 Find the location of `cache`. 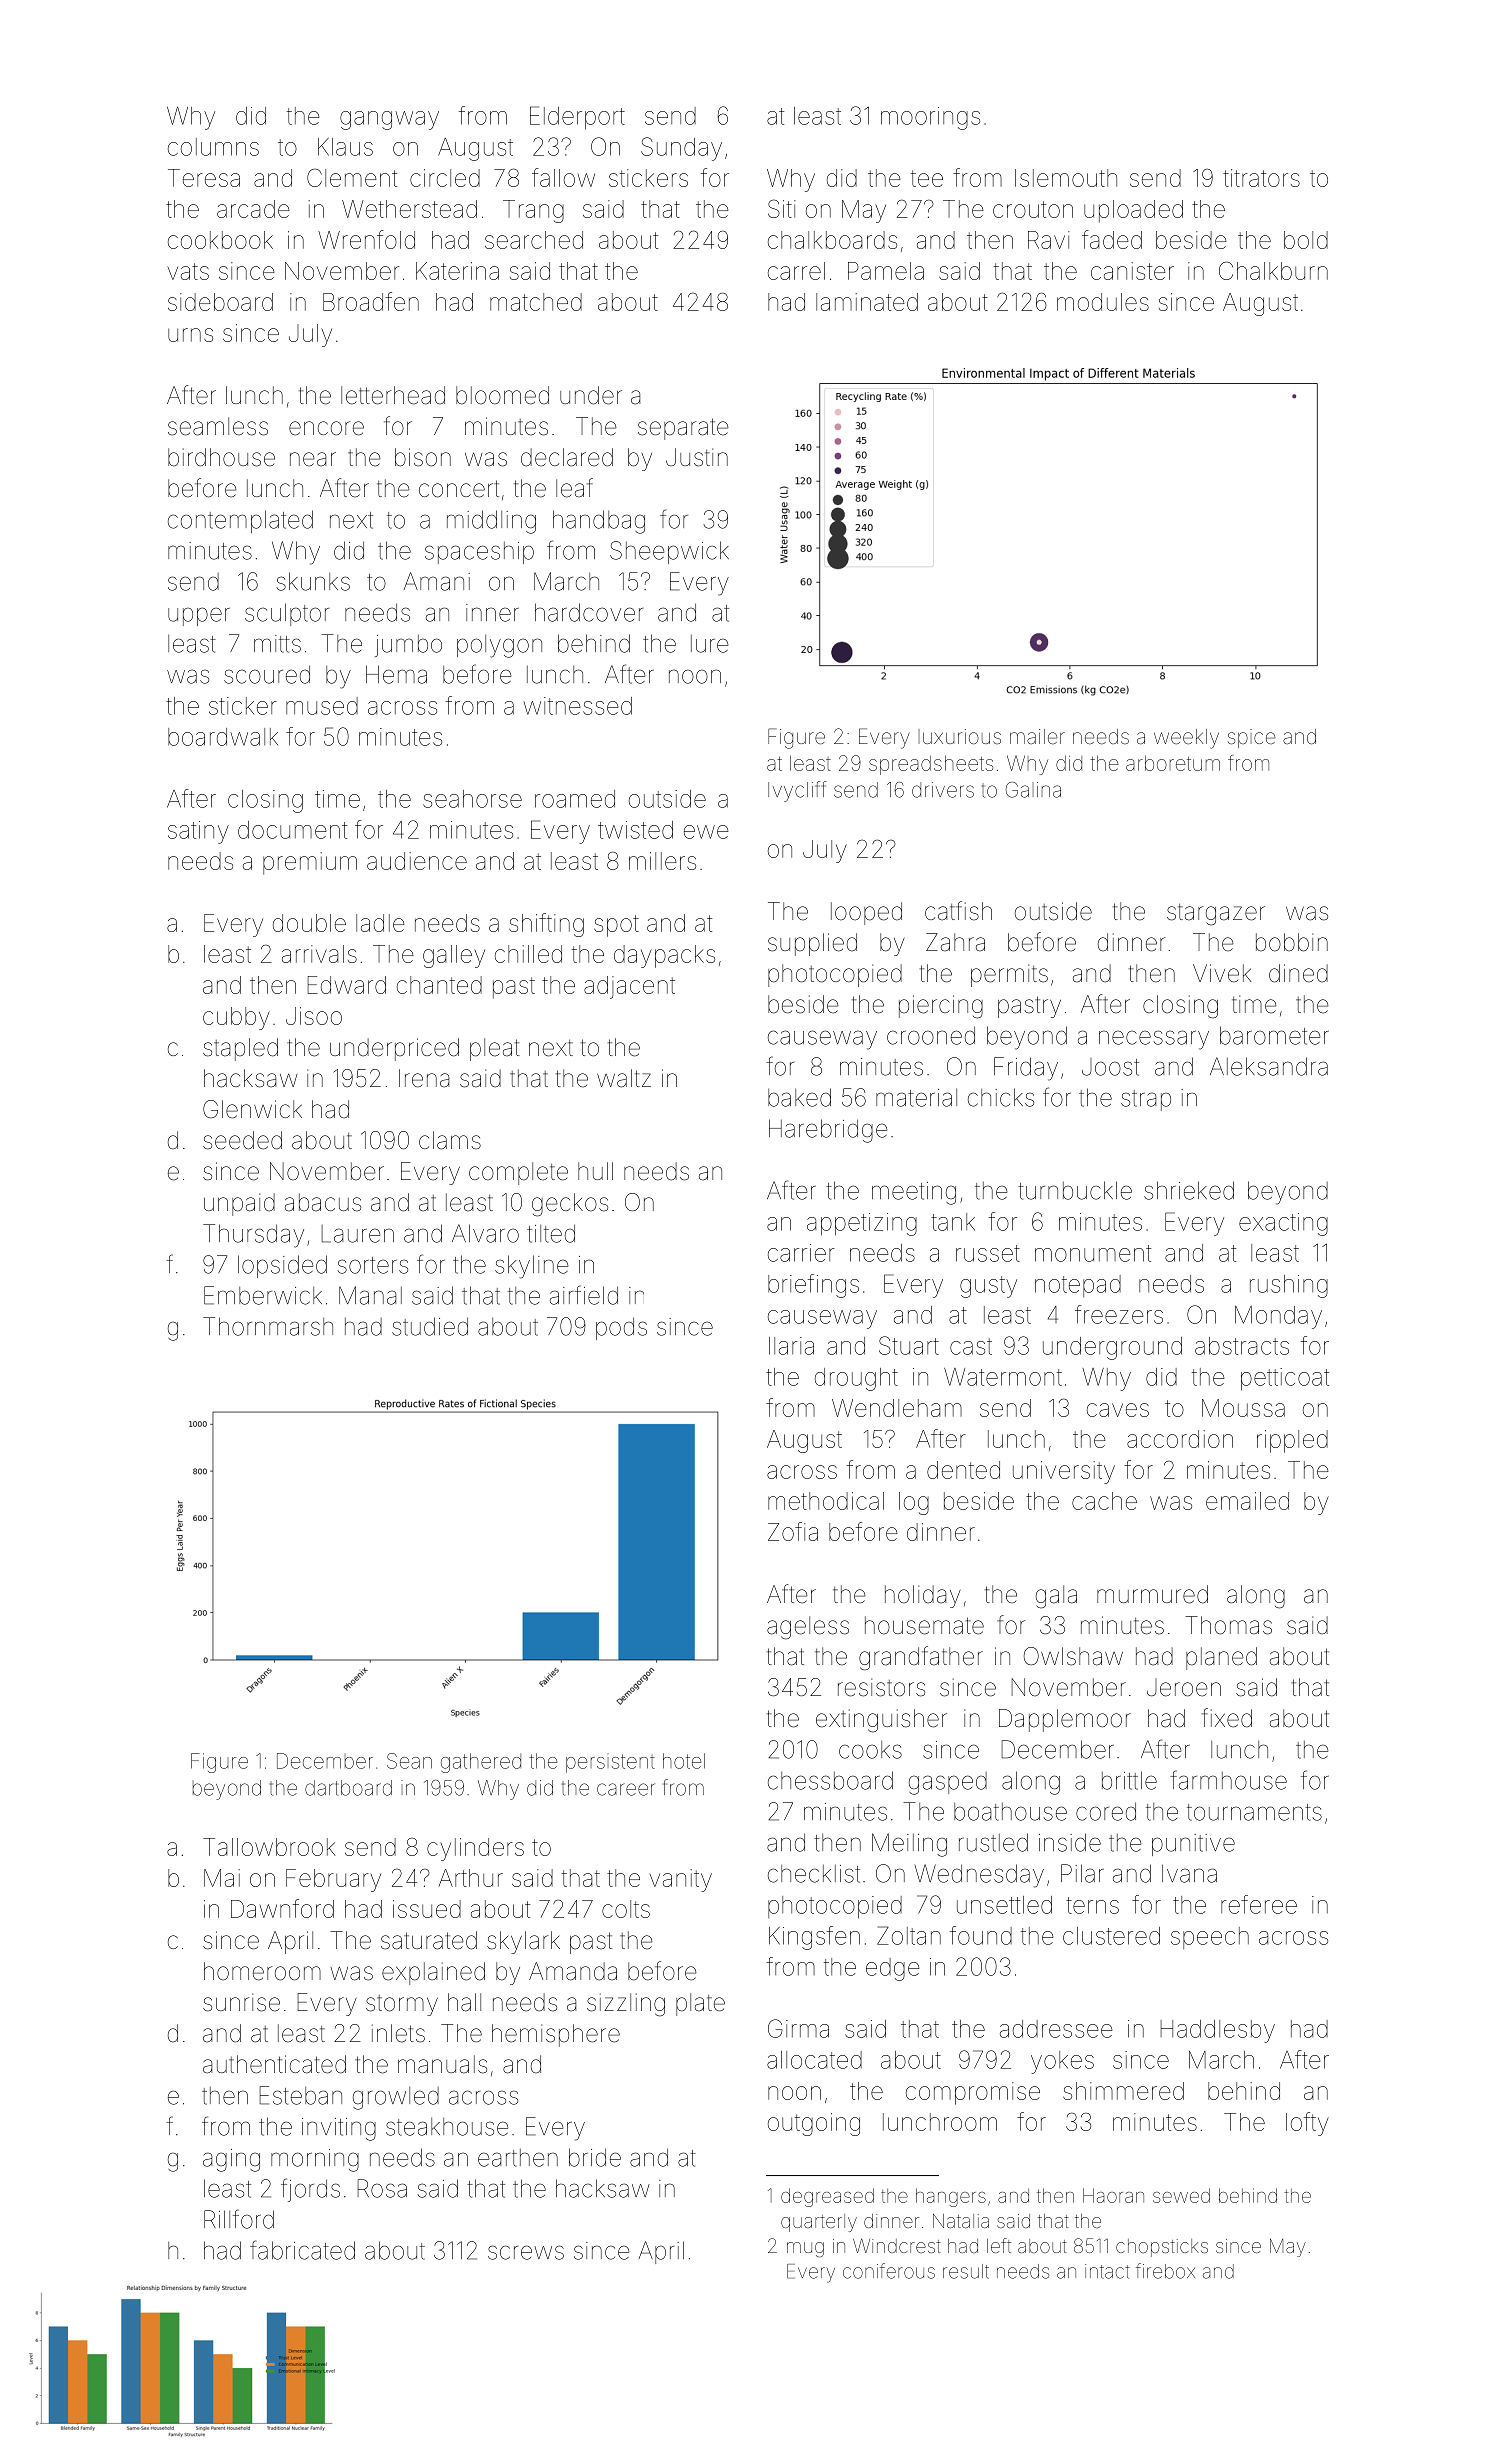

cache is located at coordinates (1104, 1501).
